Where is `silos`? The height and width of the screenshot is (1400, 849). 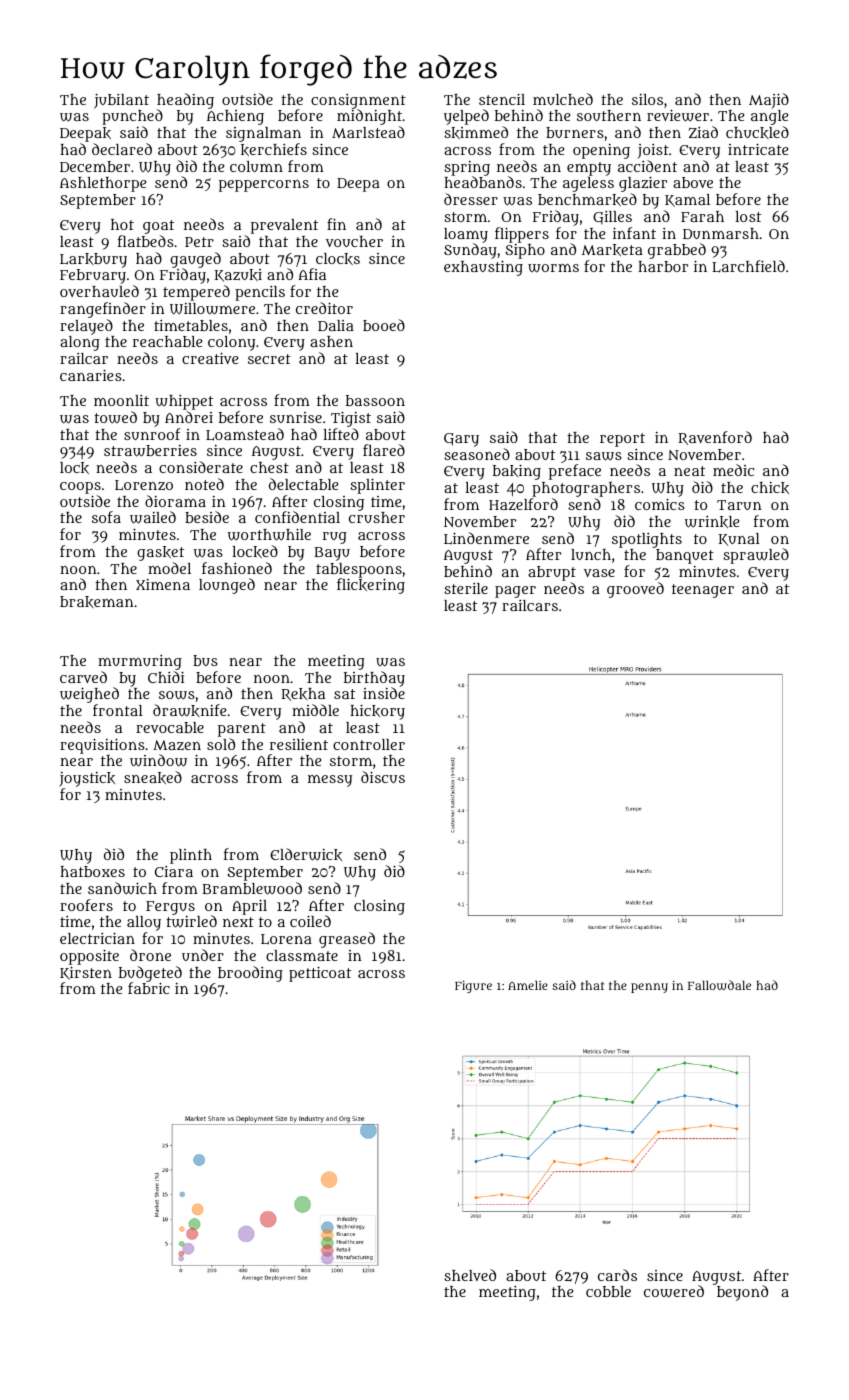 silos is located at coordinates (647, 99).
